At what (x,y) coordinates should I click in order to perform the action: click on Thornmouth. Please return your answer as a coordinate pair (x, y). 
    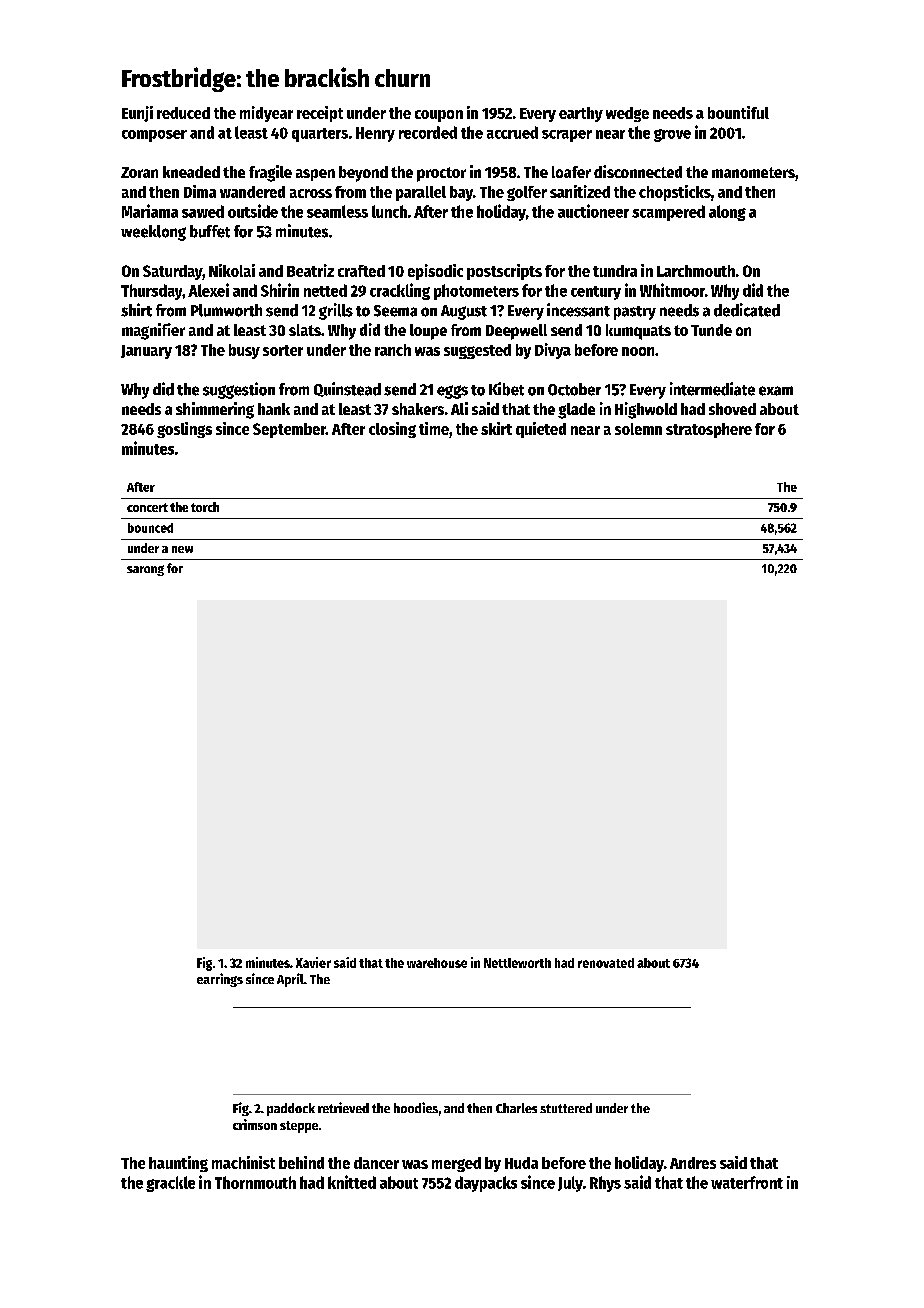
    Looking at the image, I should click on (255, 1182).
